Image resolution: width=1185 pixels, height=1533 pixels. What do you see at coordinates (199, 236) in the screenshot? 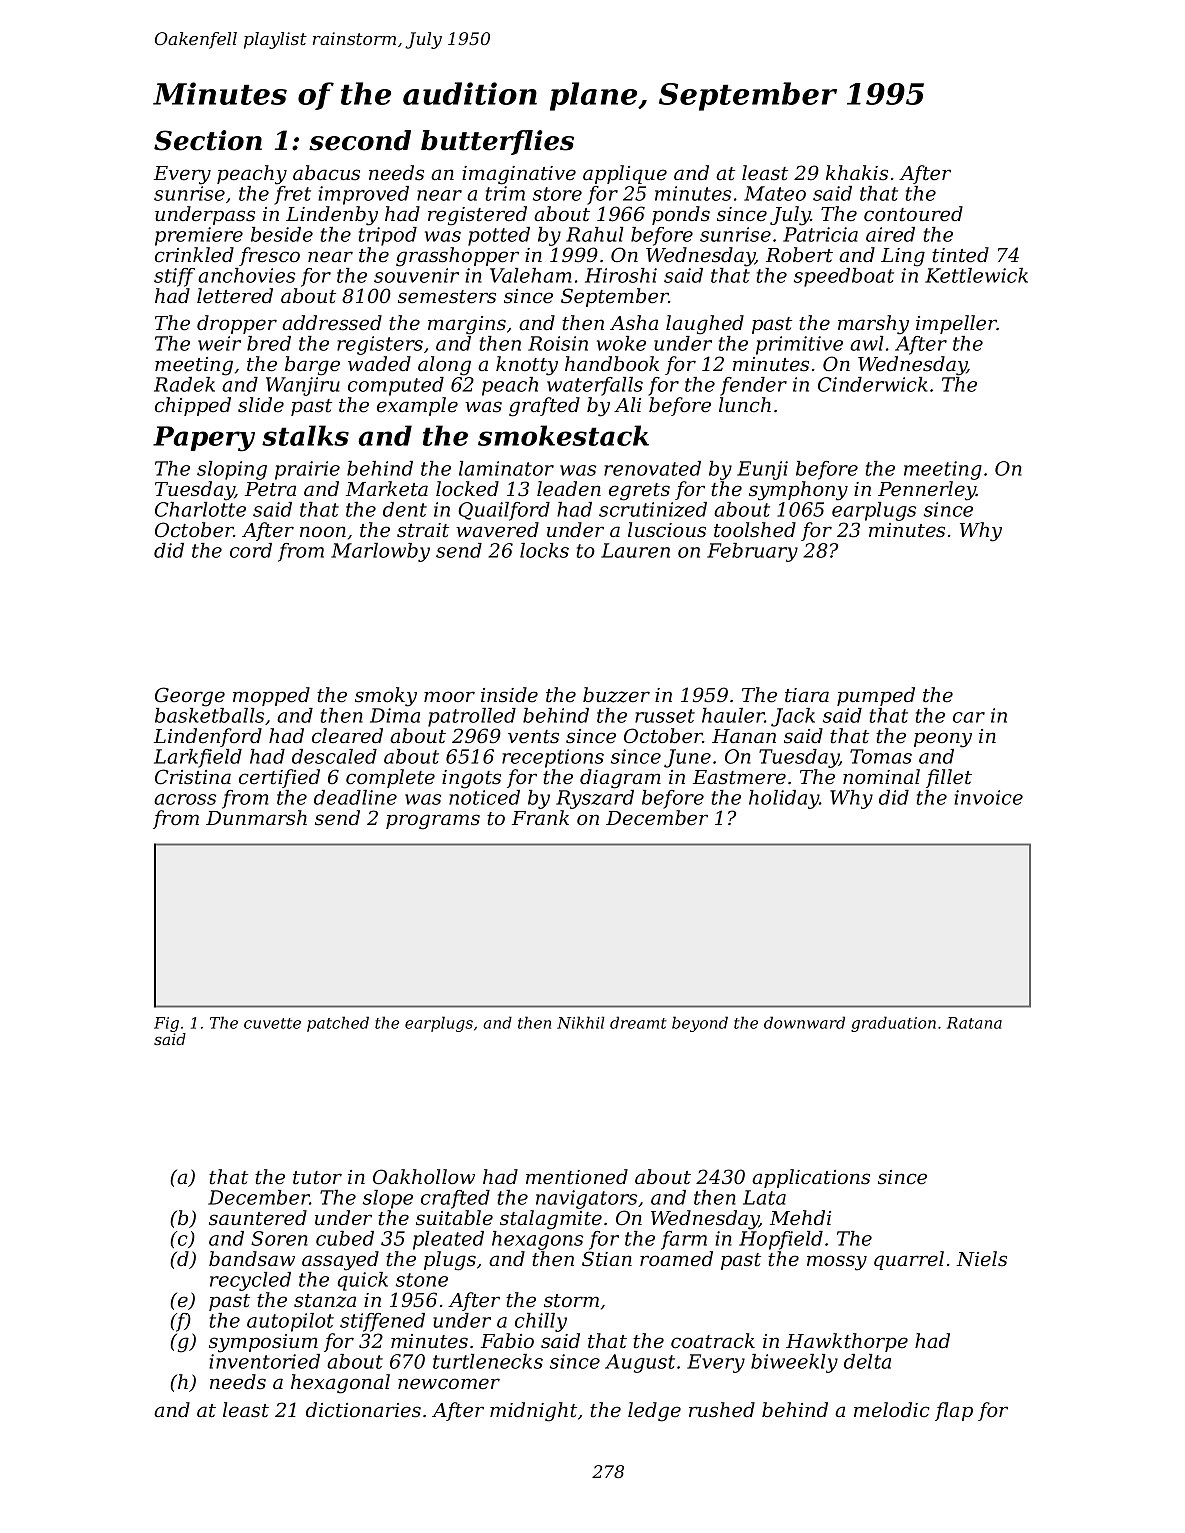
I see `premiere` at bounding box center [199, 236].
